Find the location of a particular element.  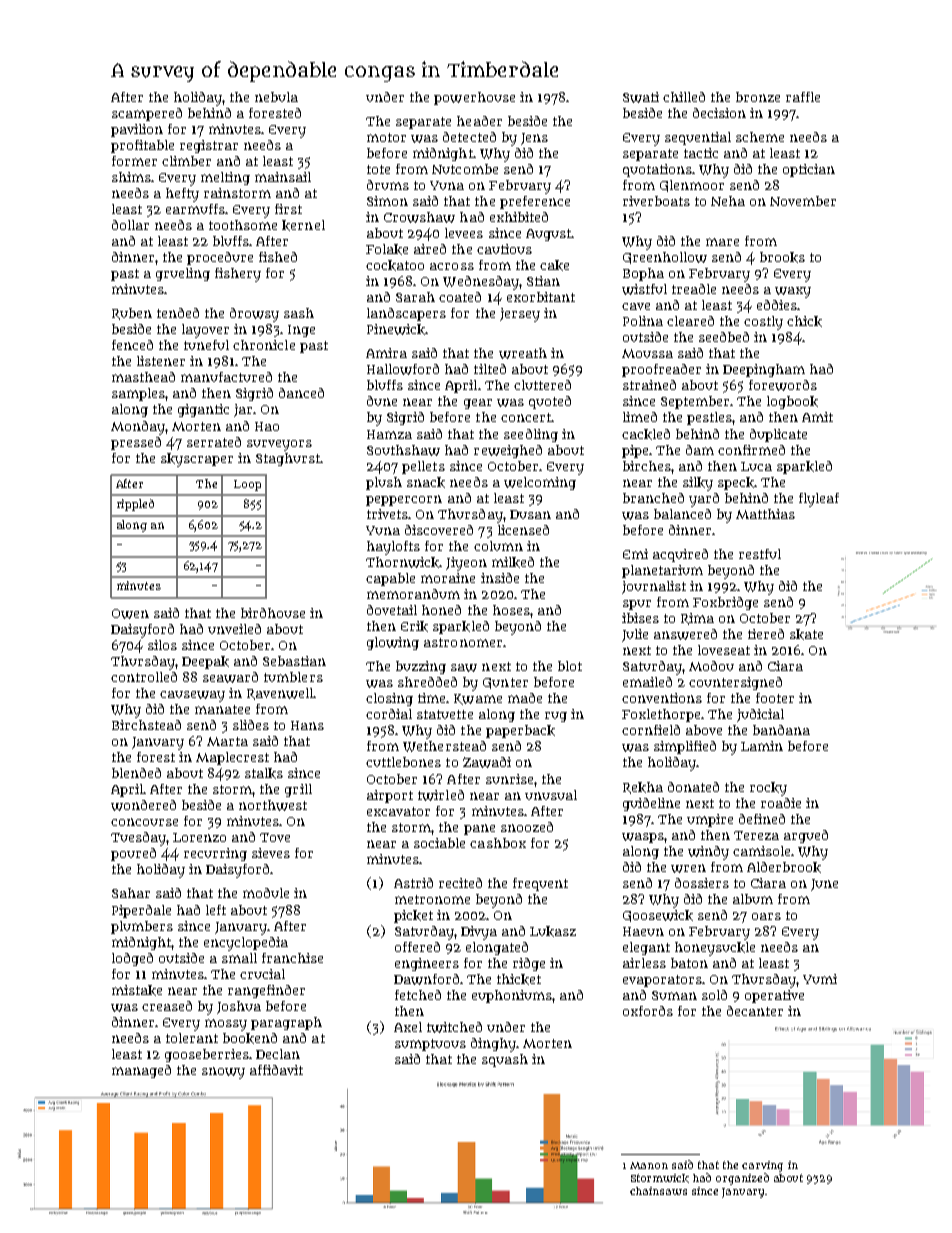

album is located at coordinates (753, 899).
